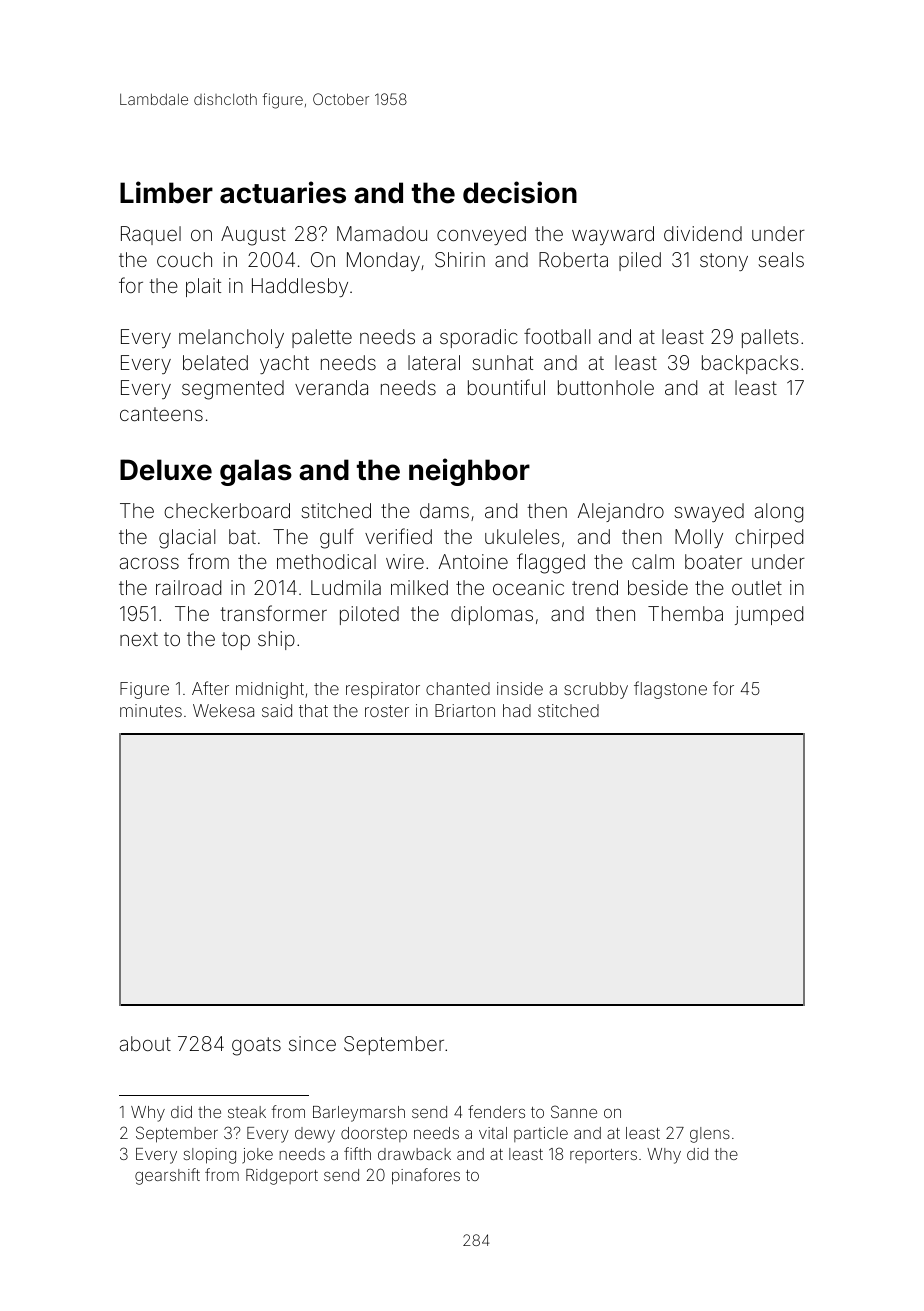 This page has width=924, height=1311. Describe the element at coordinates (166, 192) in the page. I see `Limber` at that location.
